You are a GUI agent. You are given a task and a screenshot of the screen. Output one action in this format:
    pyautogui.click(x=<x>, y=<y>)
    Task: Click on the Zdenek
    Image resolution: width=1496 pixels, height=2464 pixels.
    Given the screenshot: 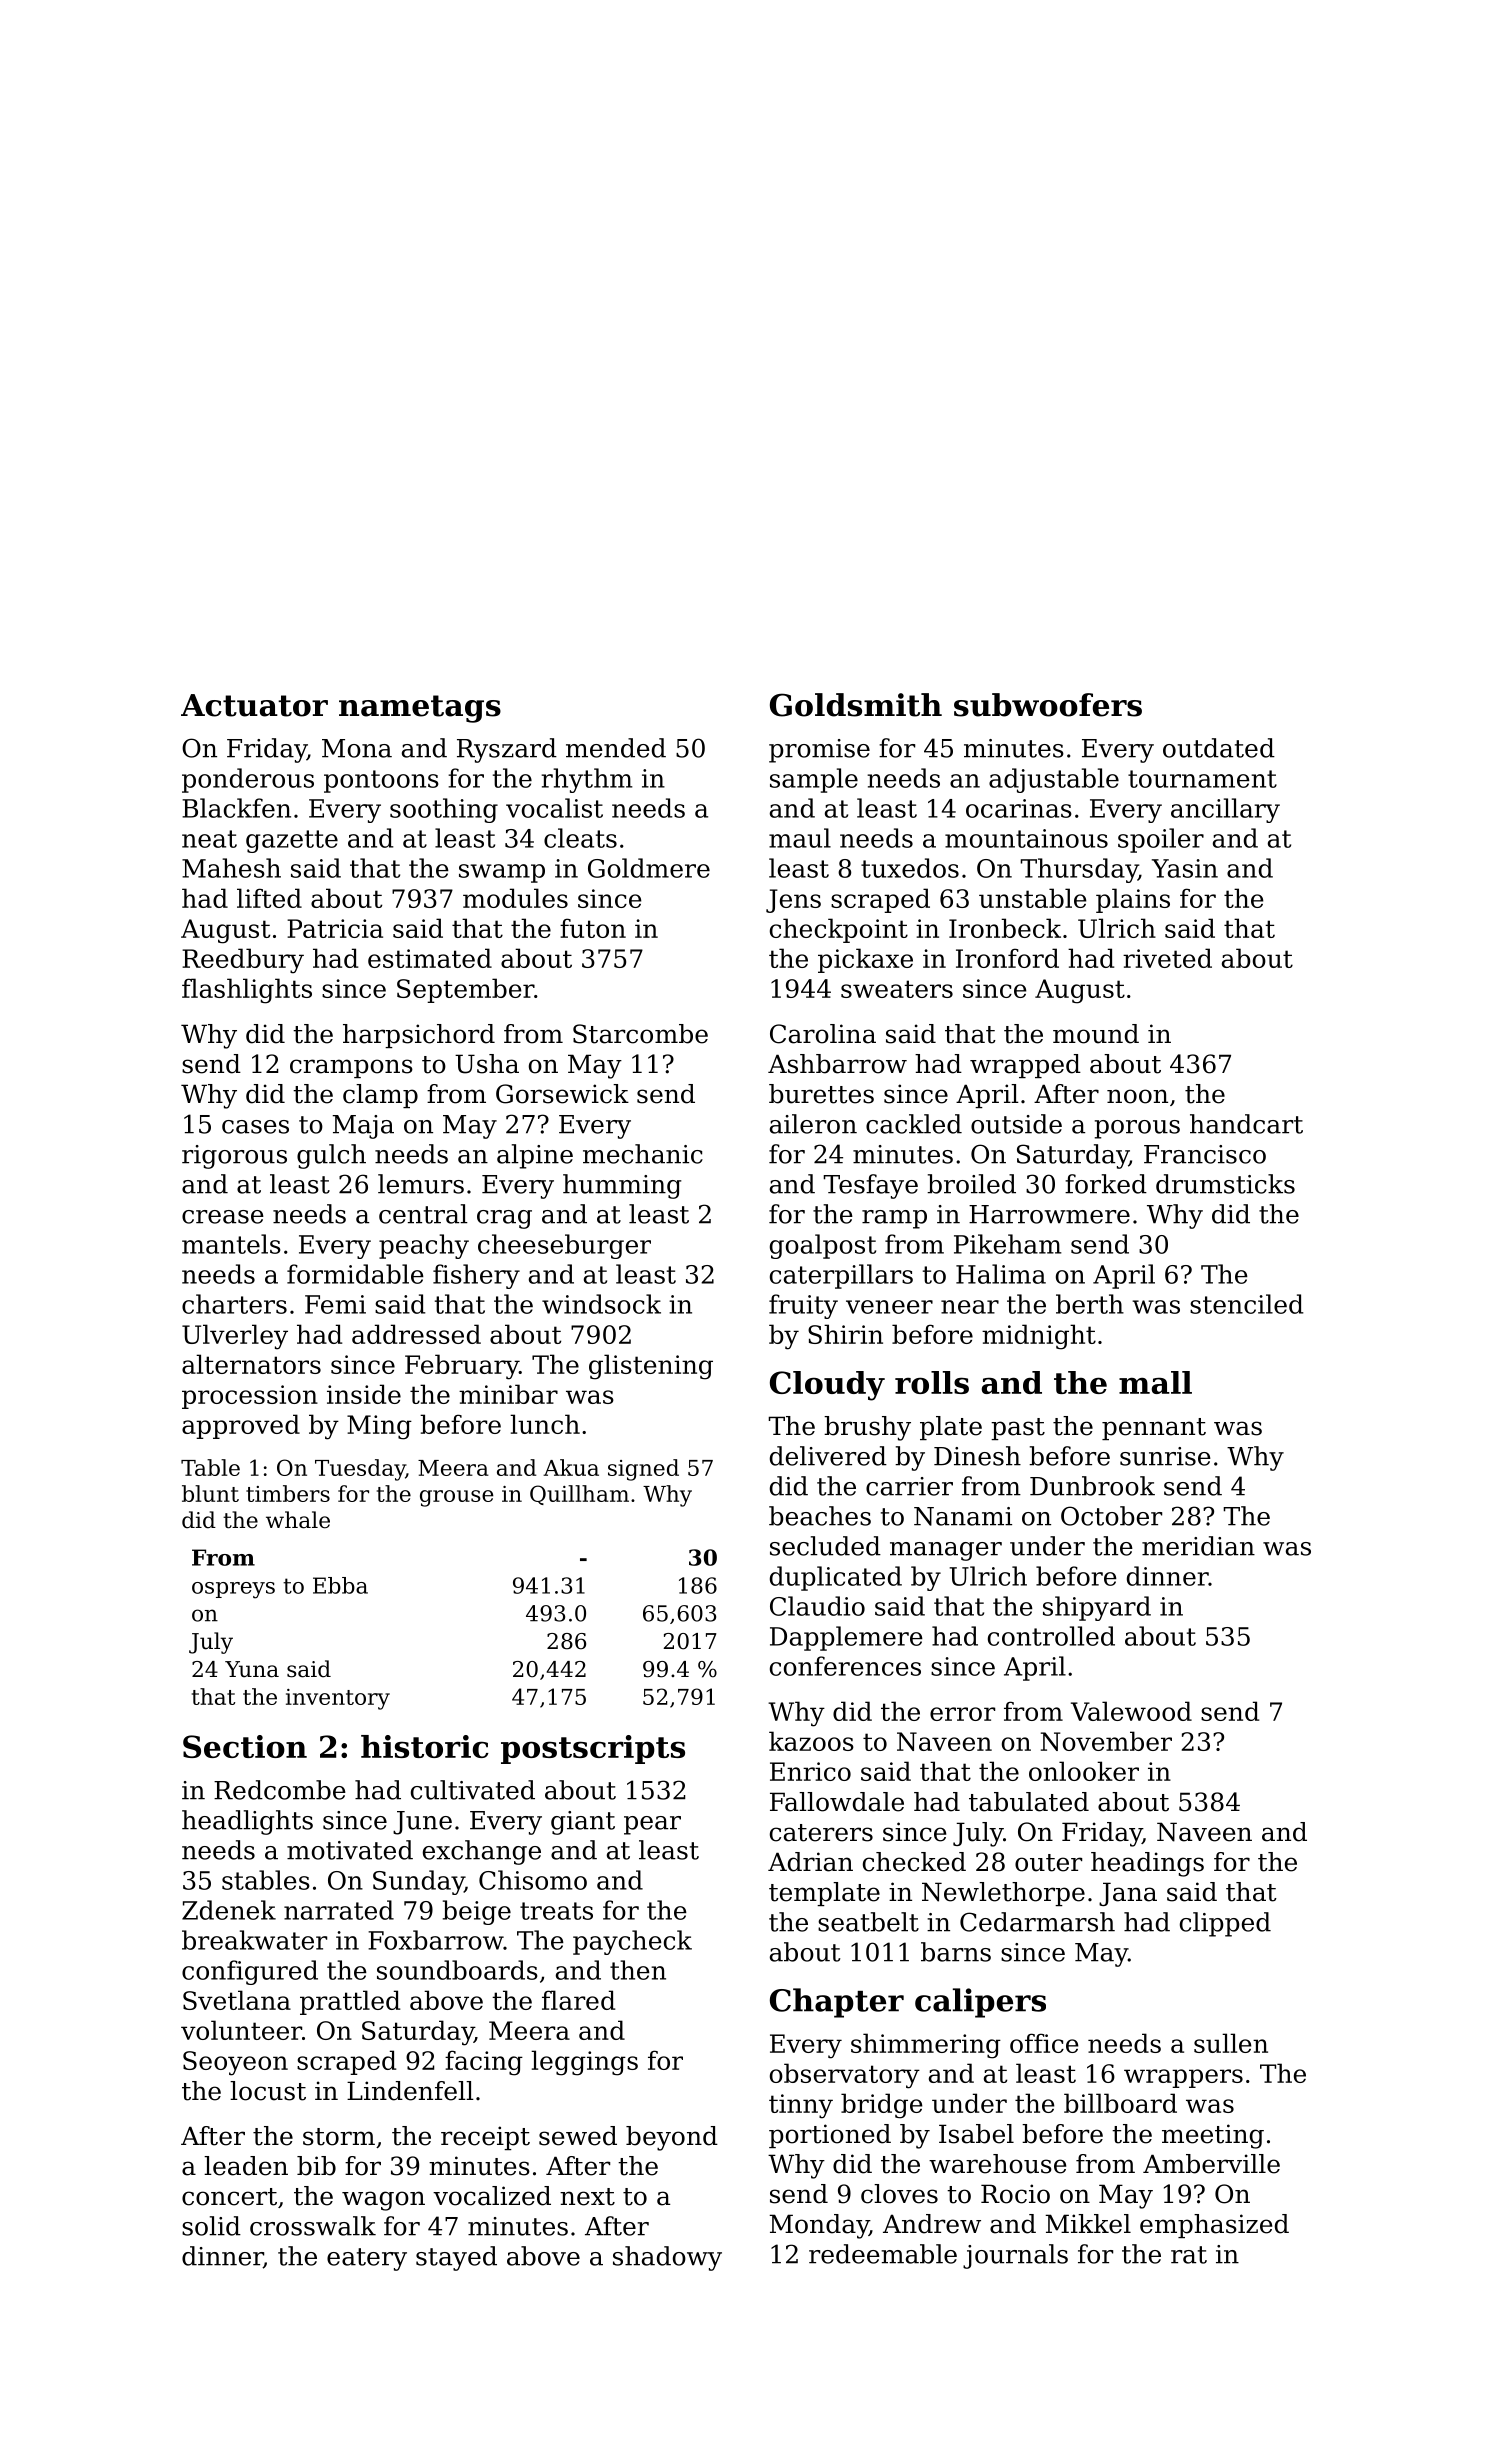 What is the action you would take?
    pyautogui.click(x=229, y=1910)
